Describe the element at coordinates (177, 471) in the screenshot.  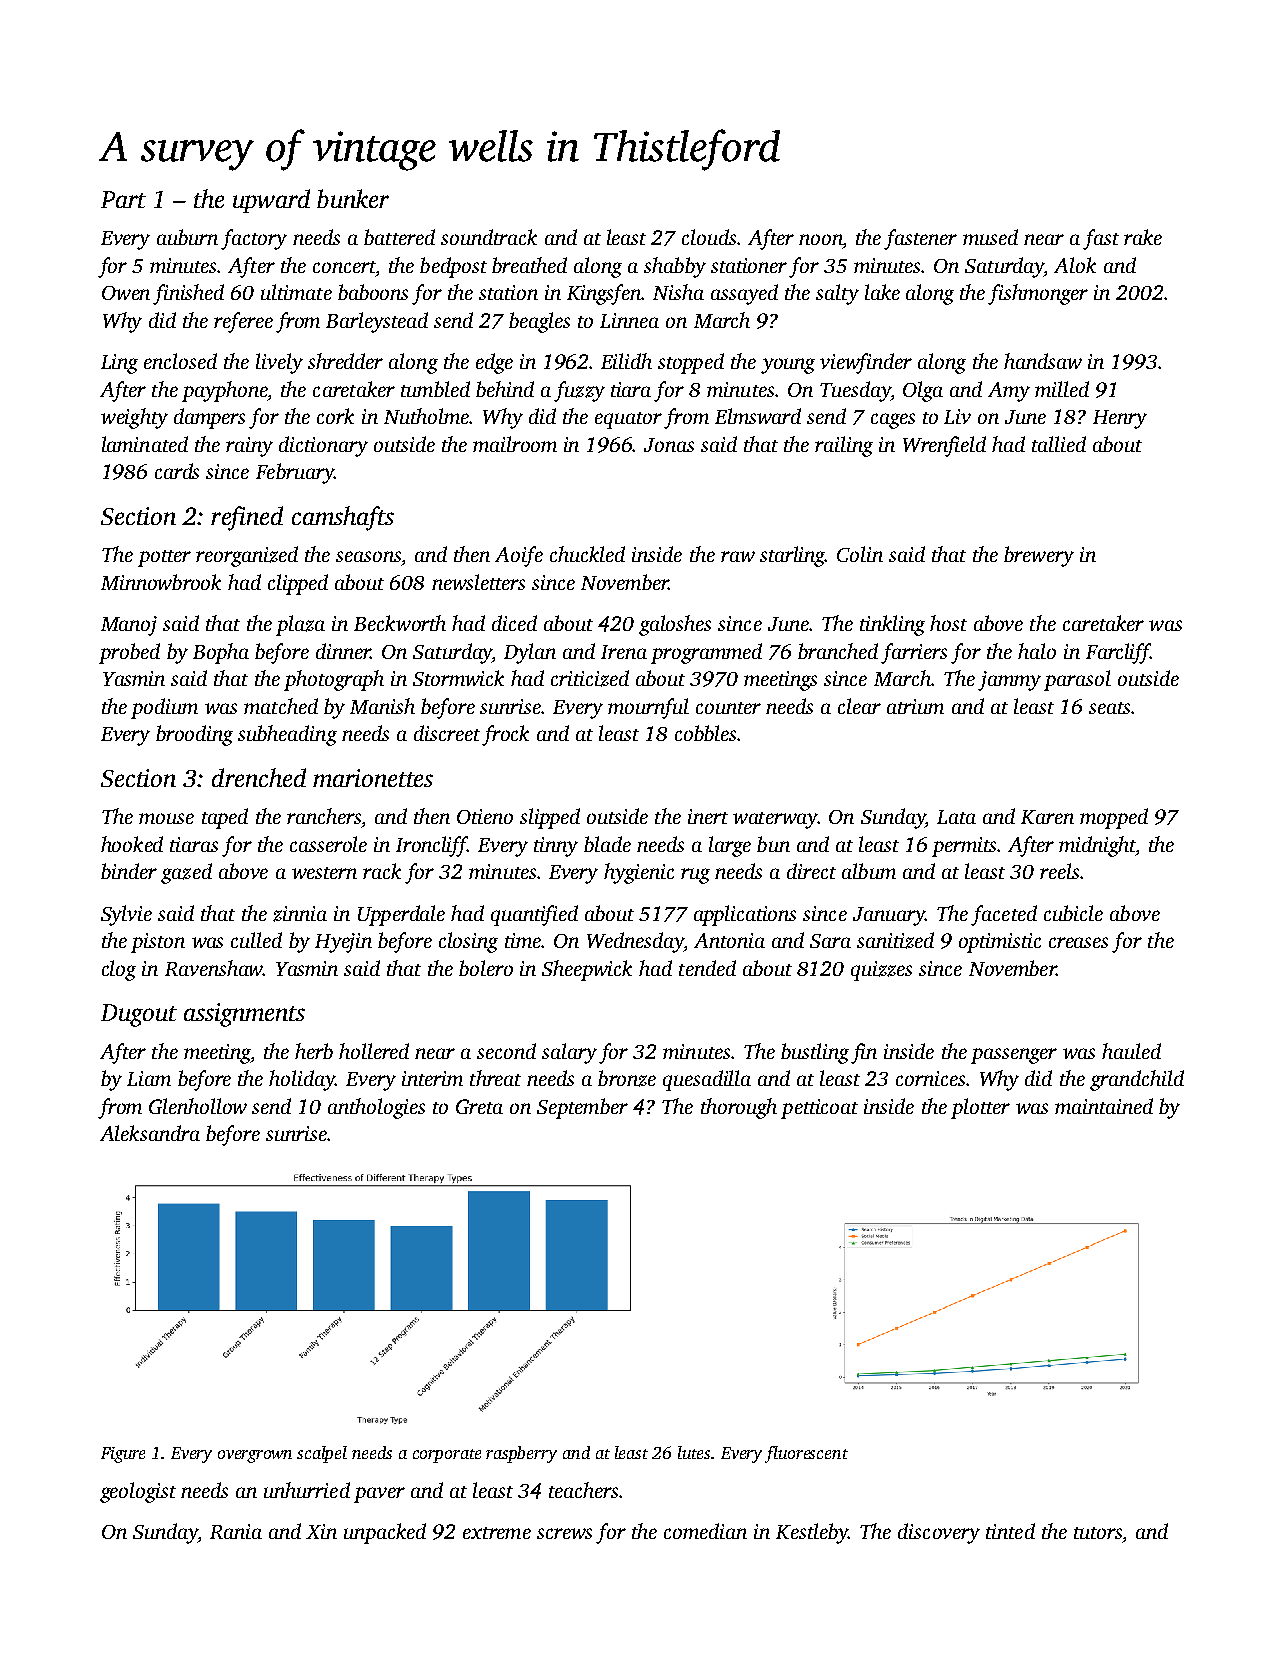
I see `cards` at that location.
